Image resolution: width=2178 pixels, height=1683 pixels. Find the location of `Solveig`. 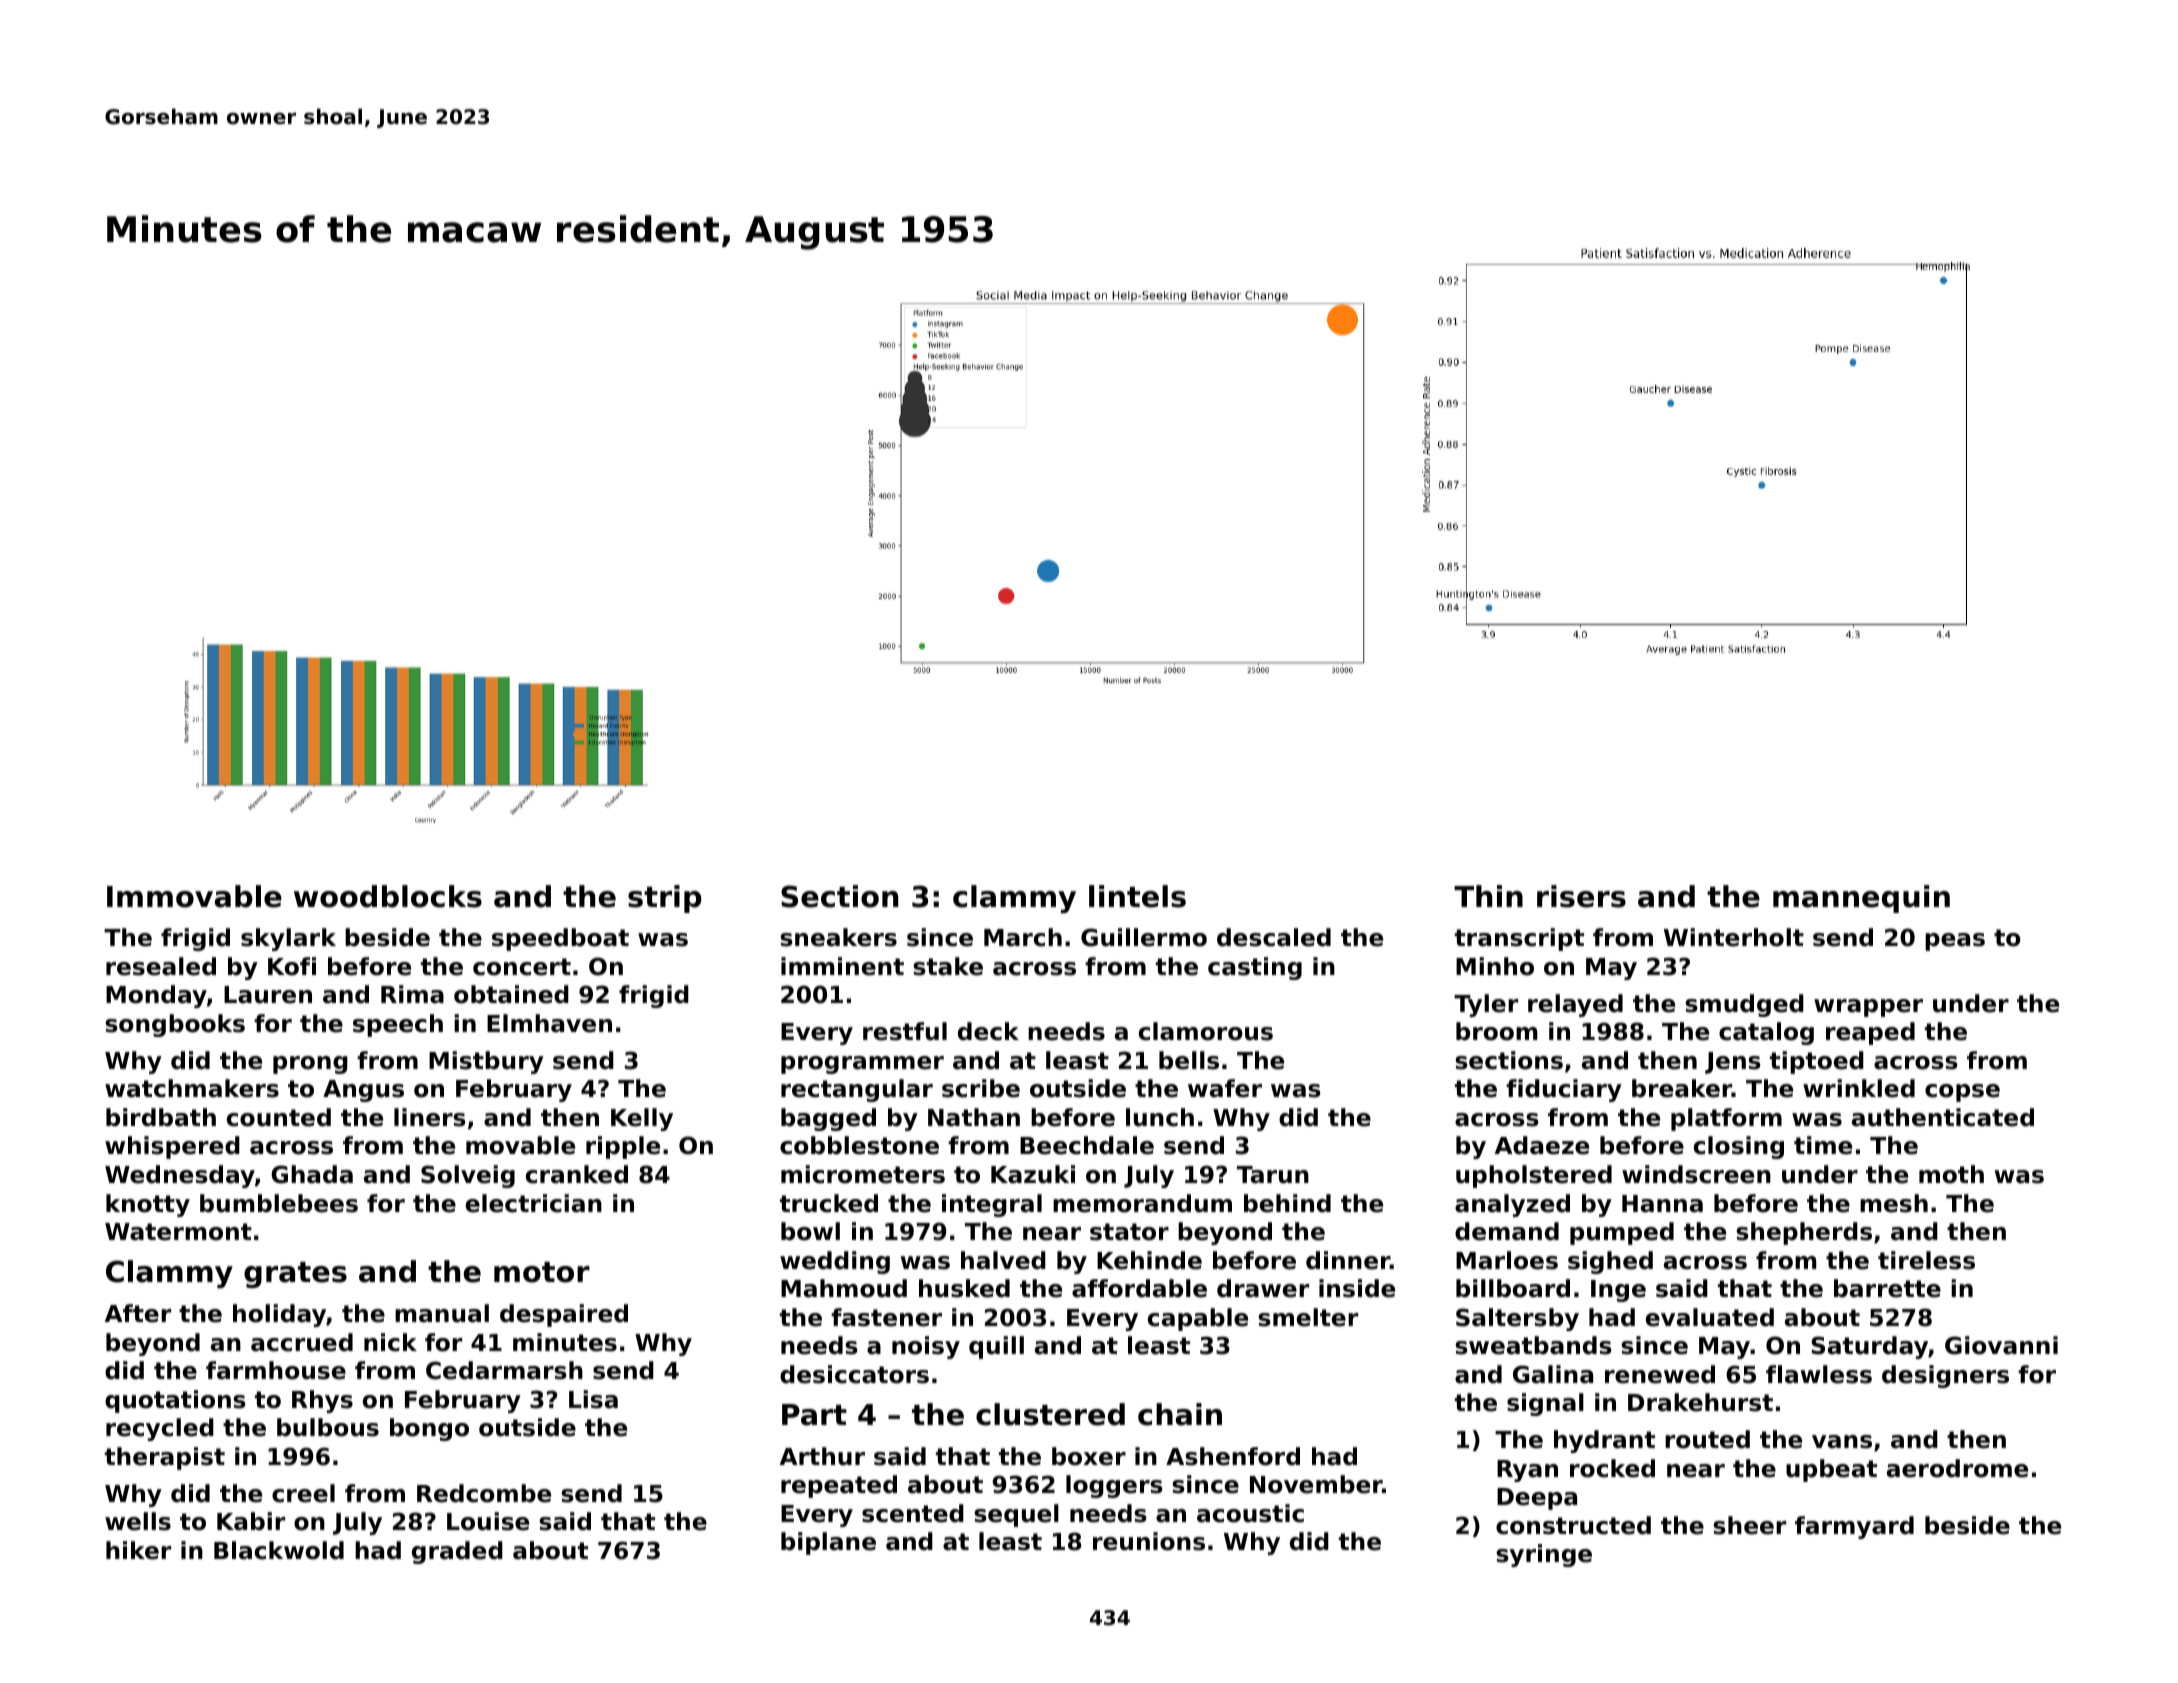

Solveig is located at coordinates (468, 1176).
